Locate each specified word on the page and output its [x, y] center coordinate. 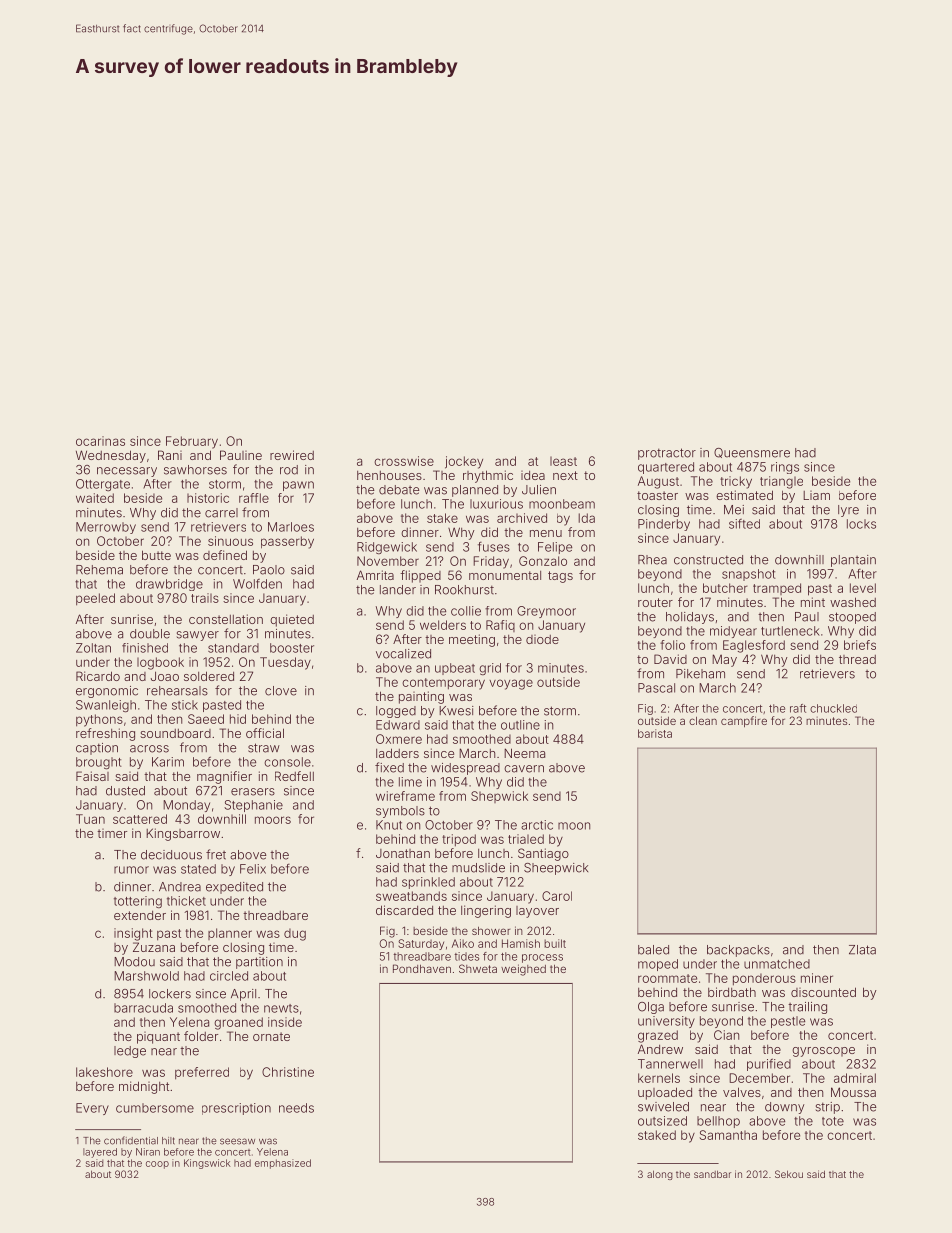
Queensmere [752, 453]
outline [520, 725]
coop [157, 1165]
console [287, 762]
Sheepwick [556, 869]
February [192, 442]
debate [399, 490]
